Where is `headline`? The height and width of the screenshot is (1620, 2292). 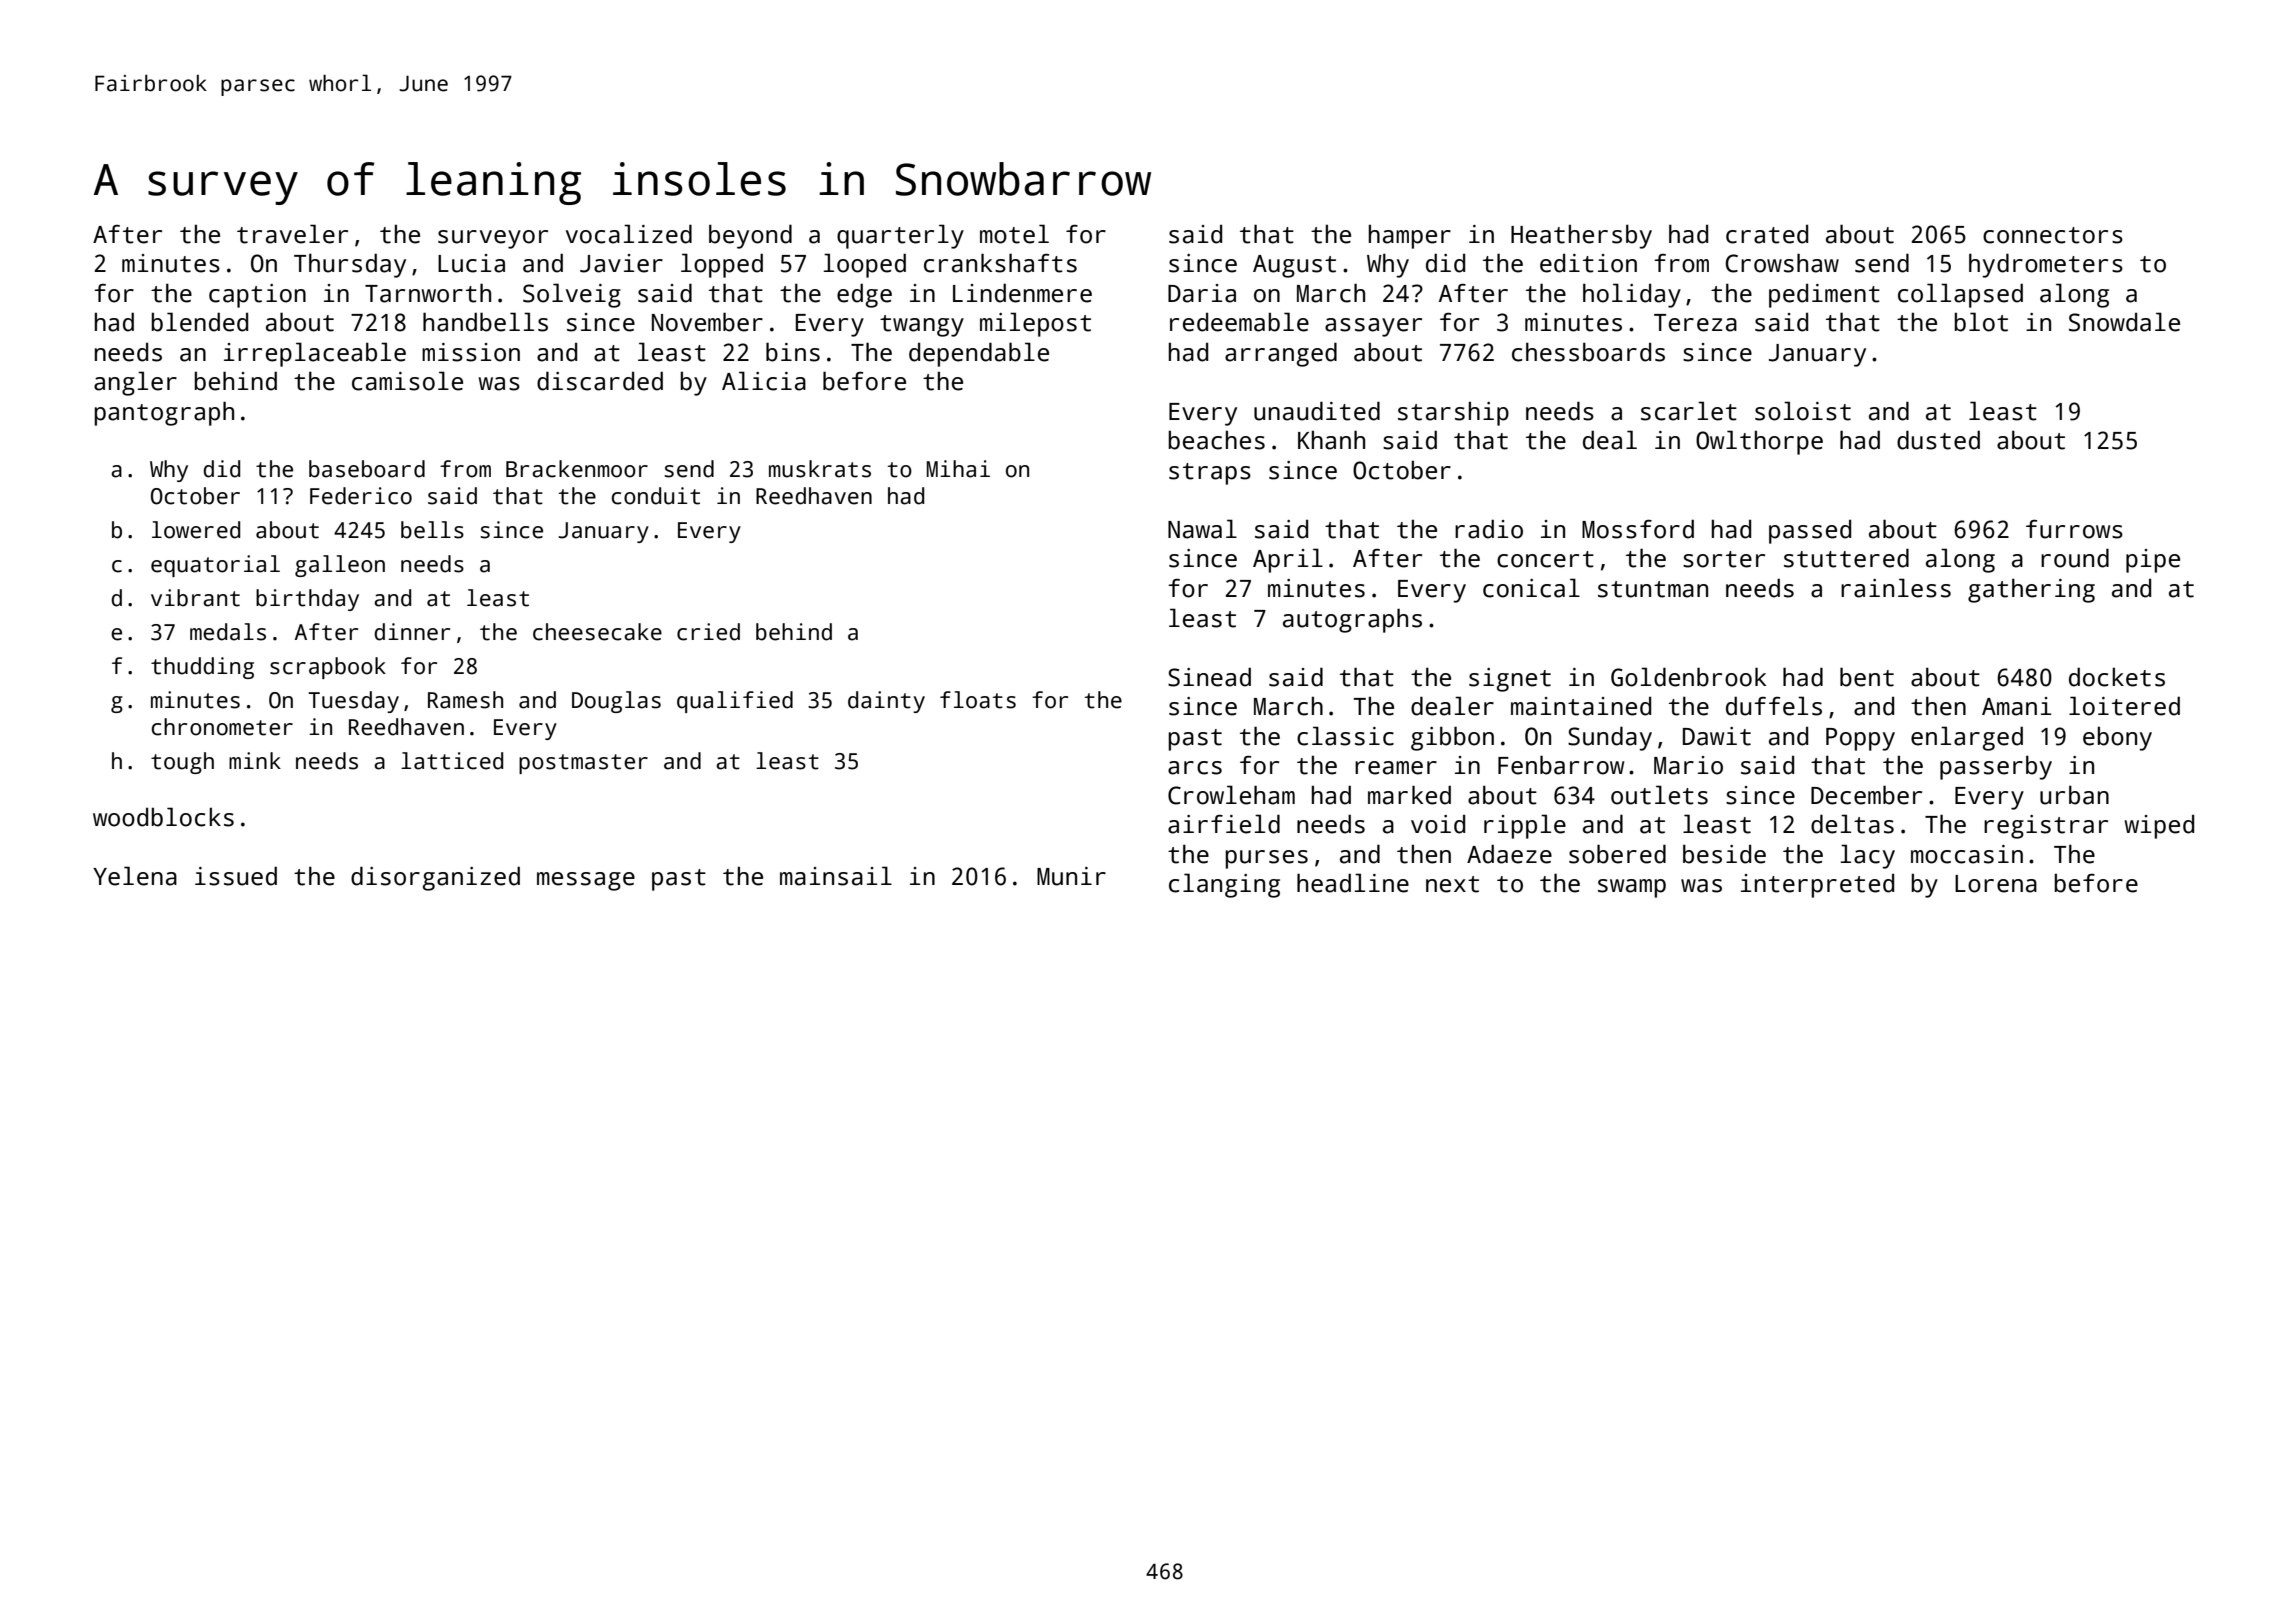
headline is located at coordinates (1353, 883).
